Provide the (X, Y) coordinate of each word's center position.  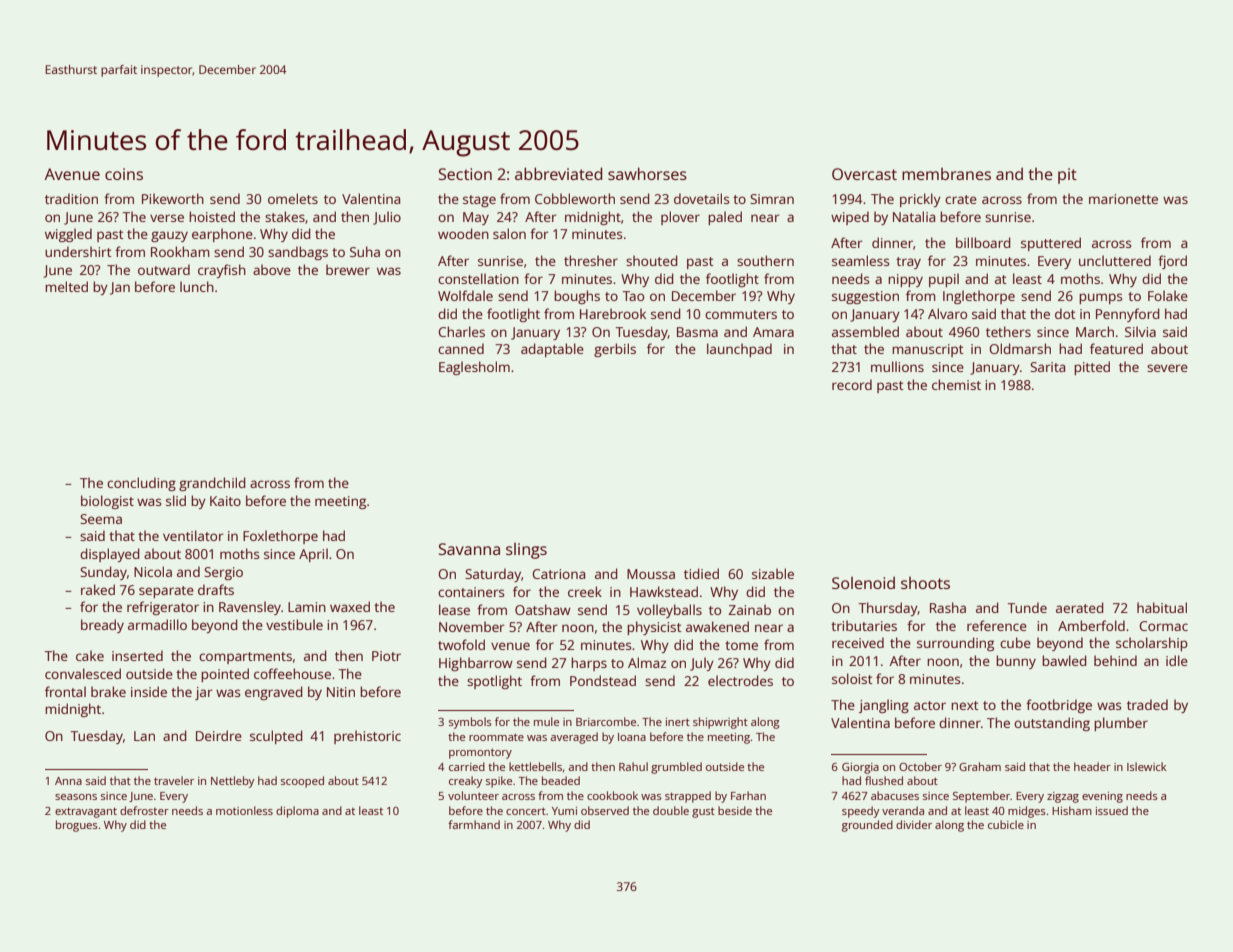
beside (735, 810)
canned (461, 348)
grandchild (212, 484)
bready (102, 626)
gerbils (615, 350)
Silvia (1140, 331)
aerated (1080, 607)
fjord (1172, 262)
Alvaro (947, 313)
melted (66, 286)
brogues (77, 826)
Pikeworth (173, 198)
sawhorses (647, 173)
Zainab (750, 609)
